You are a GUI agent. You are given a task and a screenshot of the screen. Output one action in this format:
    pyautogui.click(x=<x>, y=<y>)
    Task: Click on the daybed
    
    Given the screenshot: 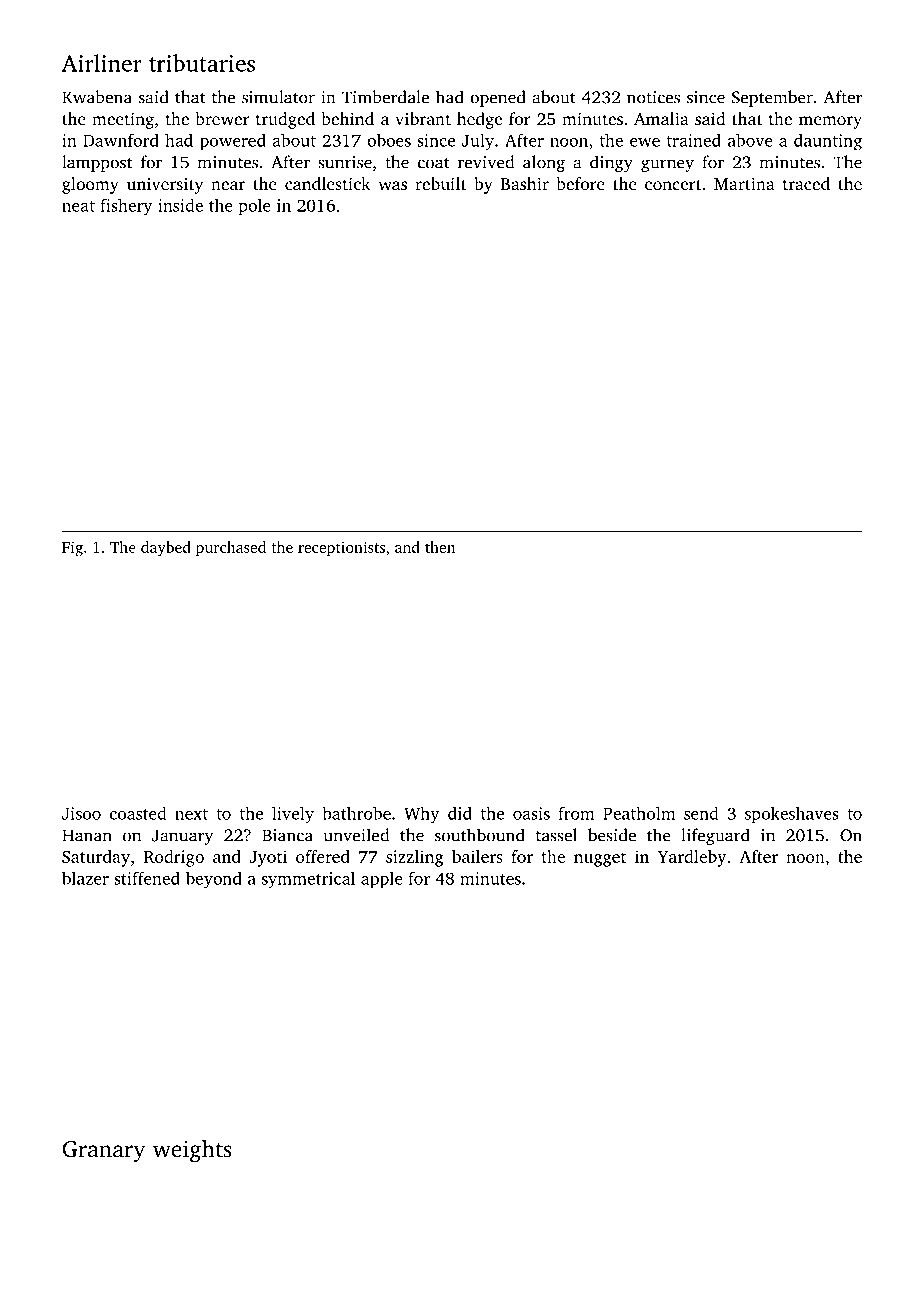 What is the action you would take?
    pyautogui.click(x=166, y=548)
